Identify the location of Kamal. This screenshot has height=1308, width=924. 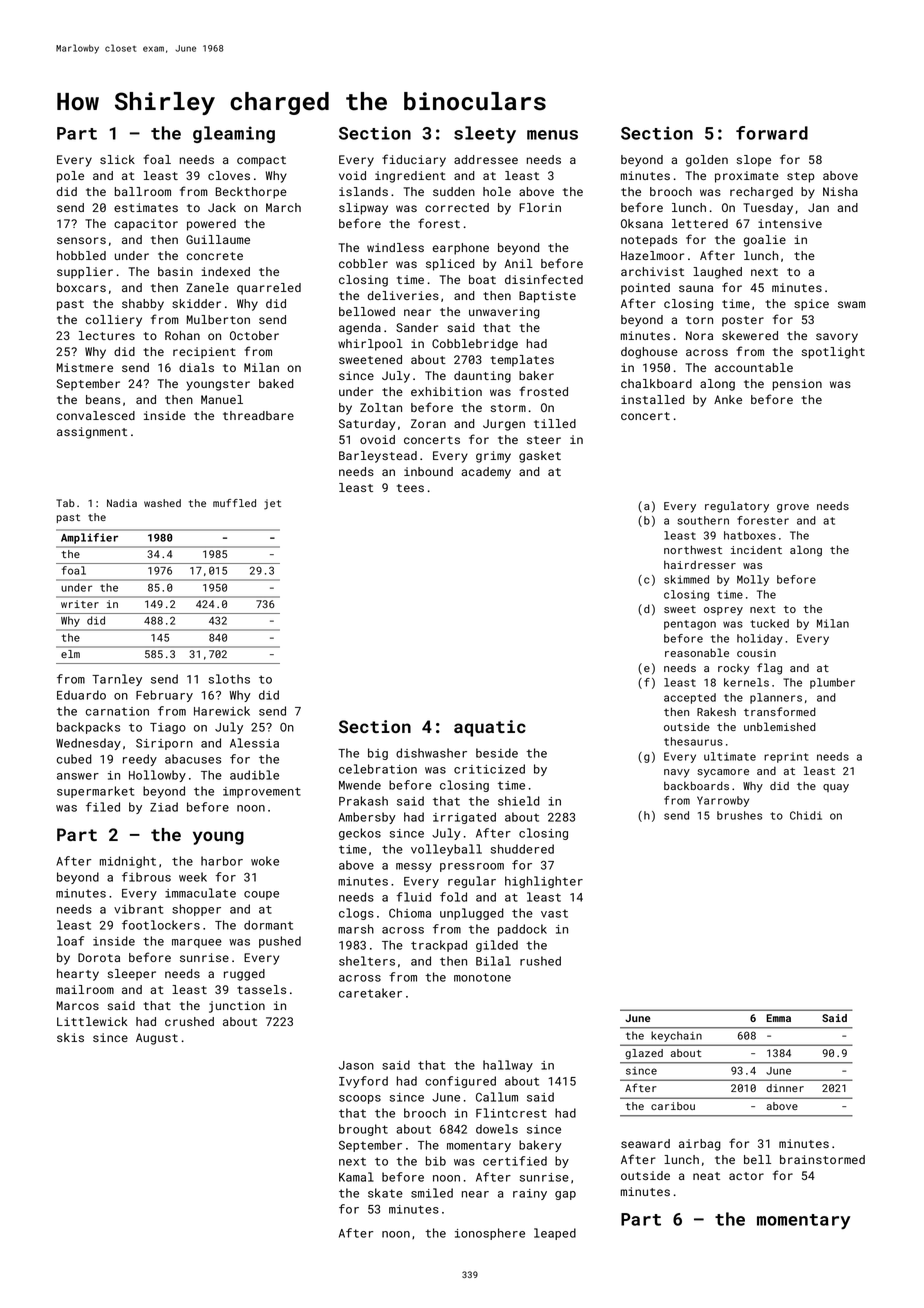
(356, 1177).
